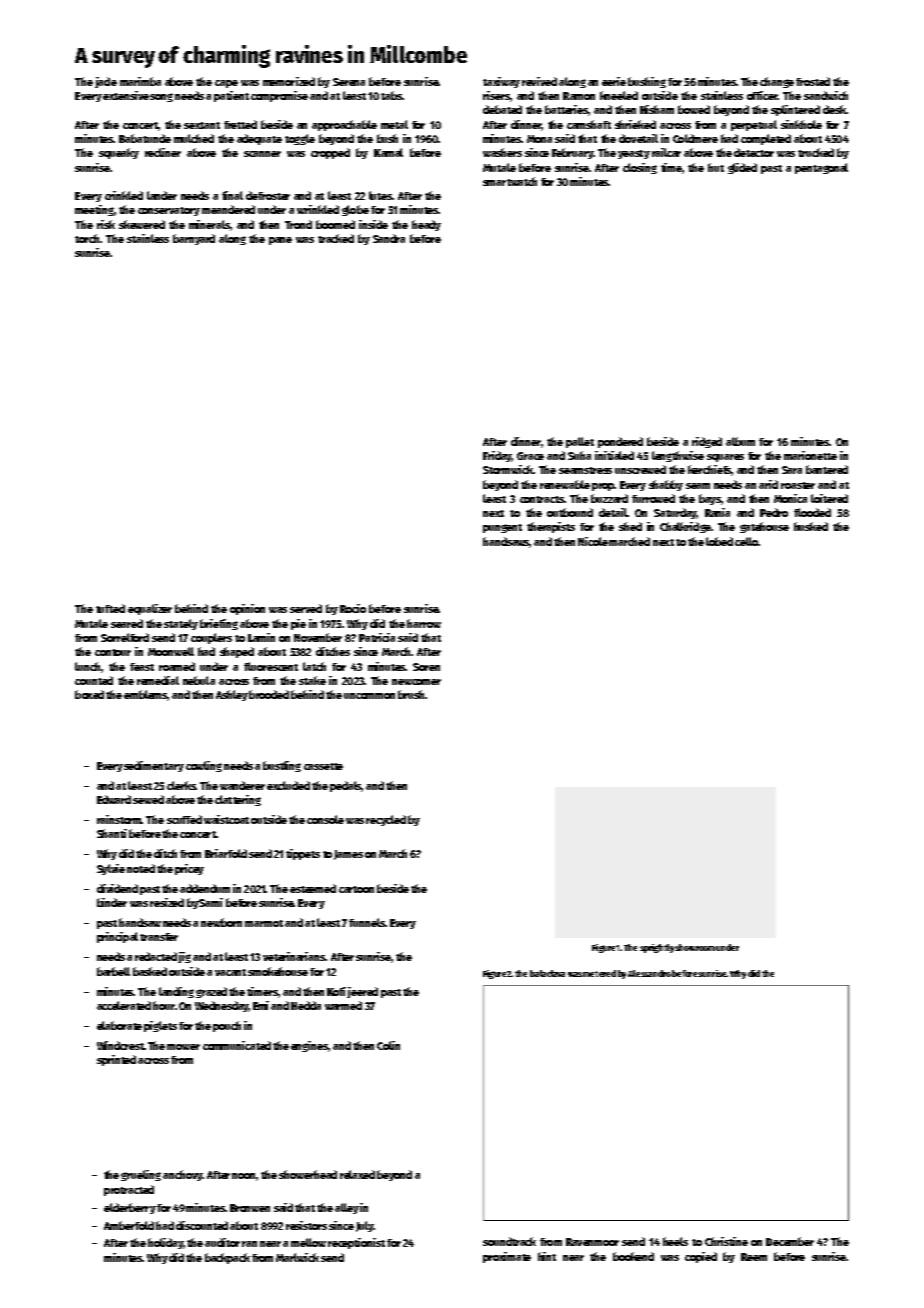 The image size is (924, 1308). Describe the element at coordinates (145, 138) in the screenshot. I see `Babatunde` at that location.
